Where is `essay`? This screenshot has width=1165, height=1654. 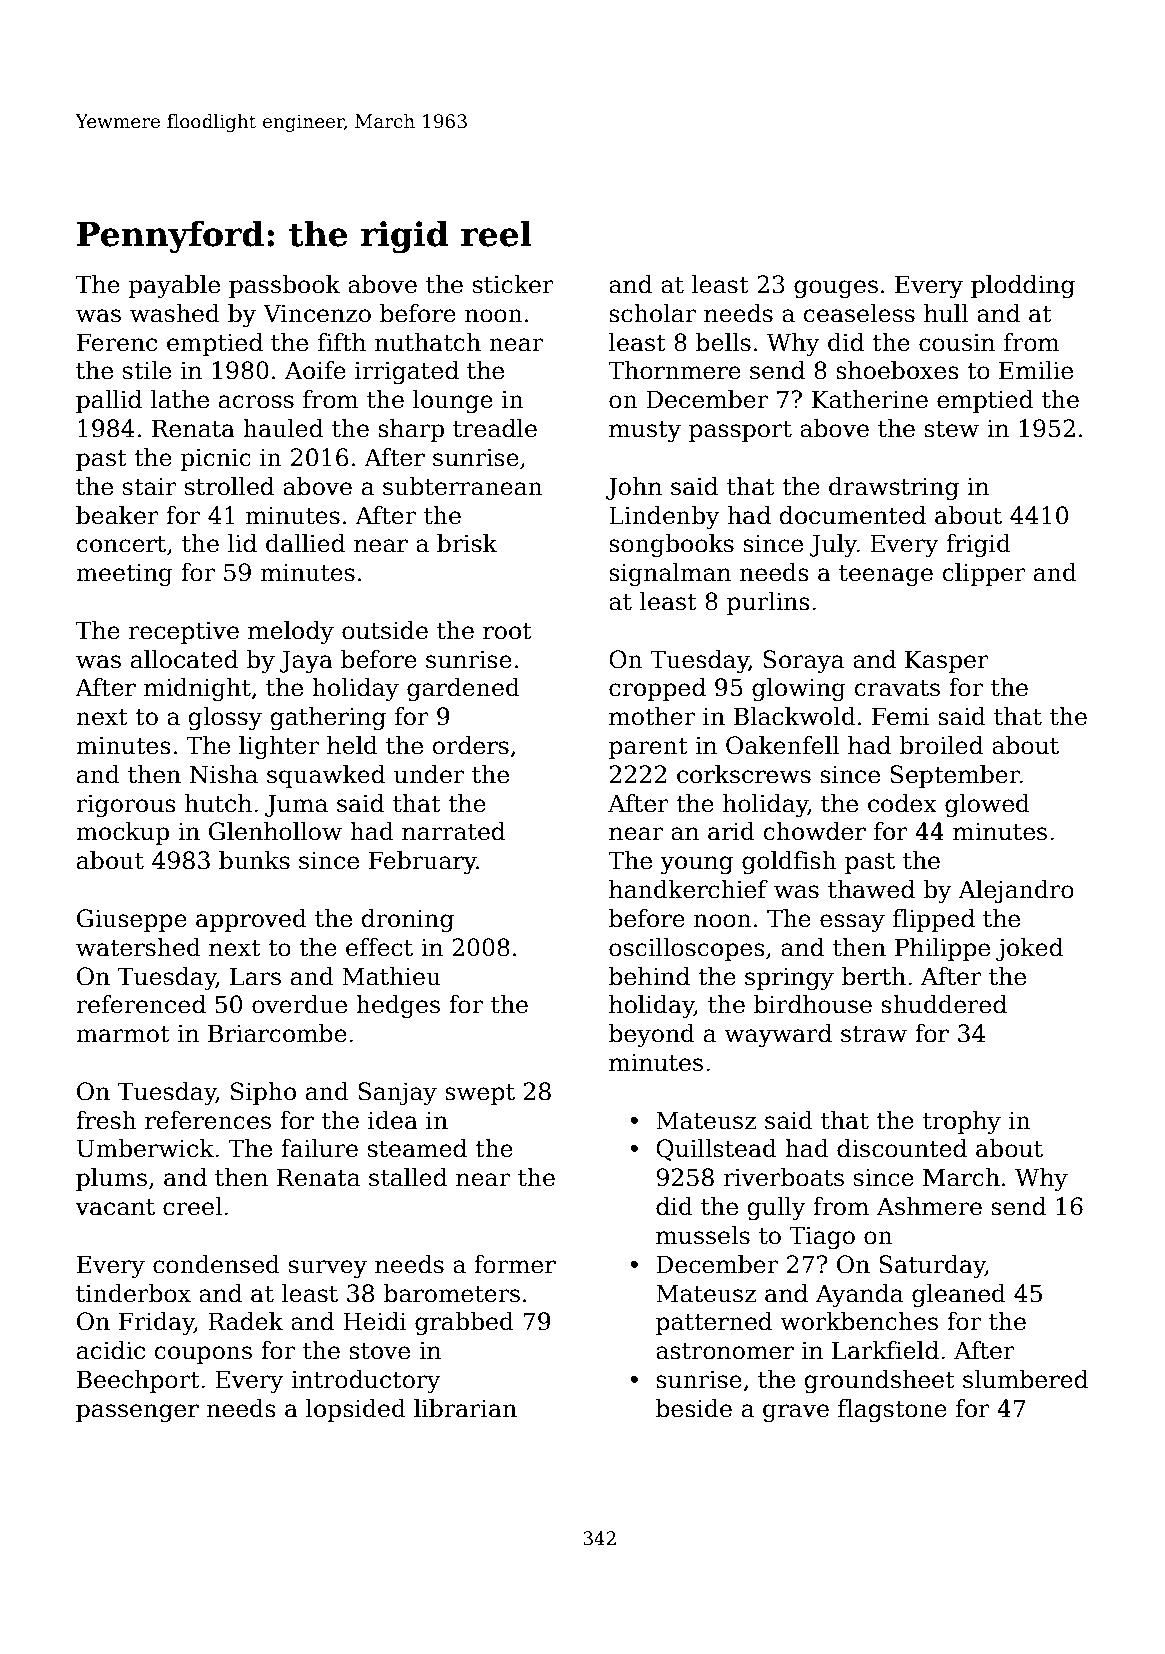 essay is located at coordinates (852, 923).
